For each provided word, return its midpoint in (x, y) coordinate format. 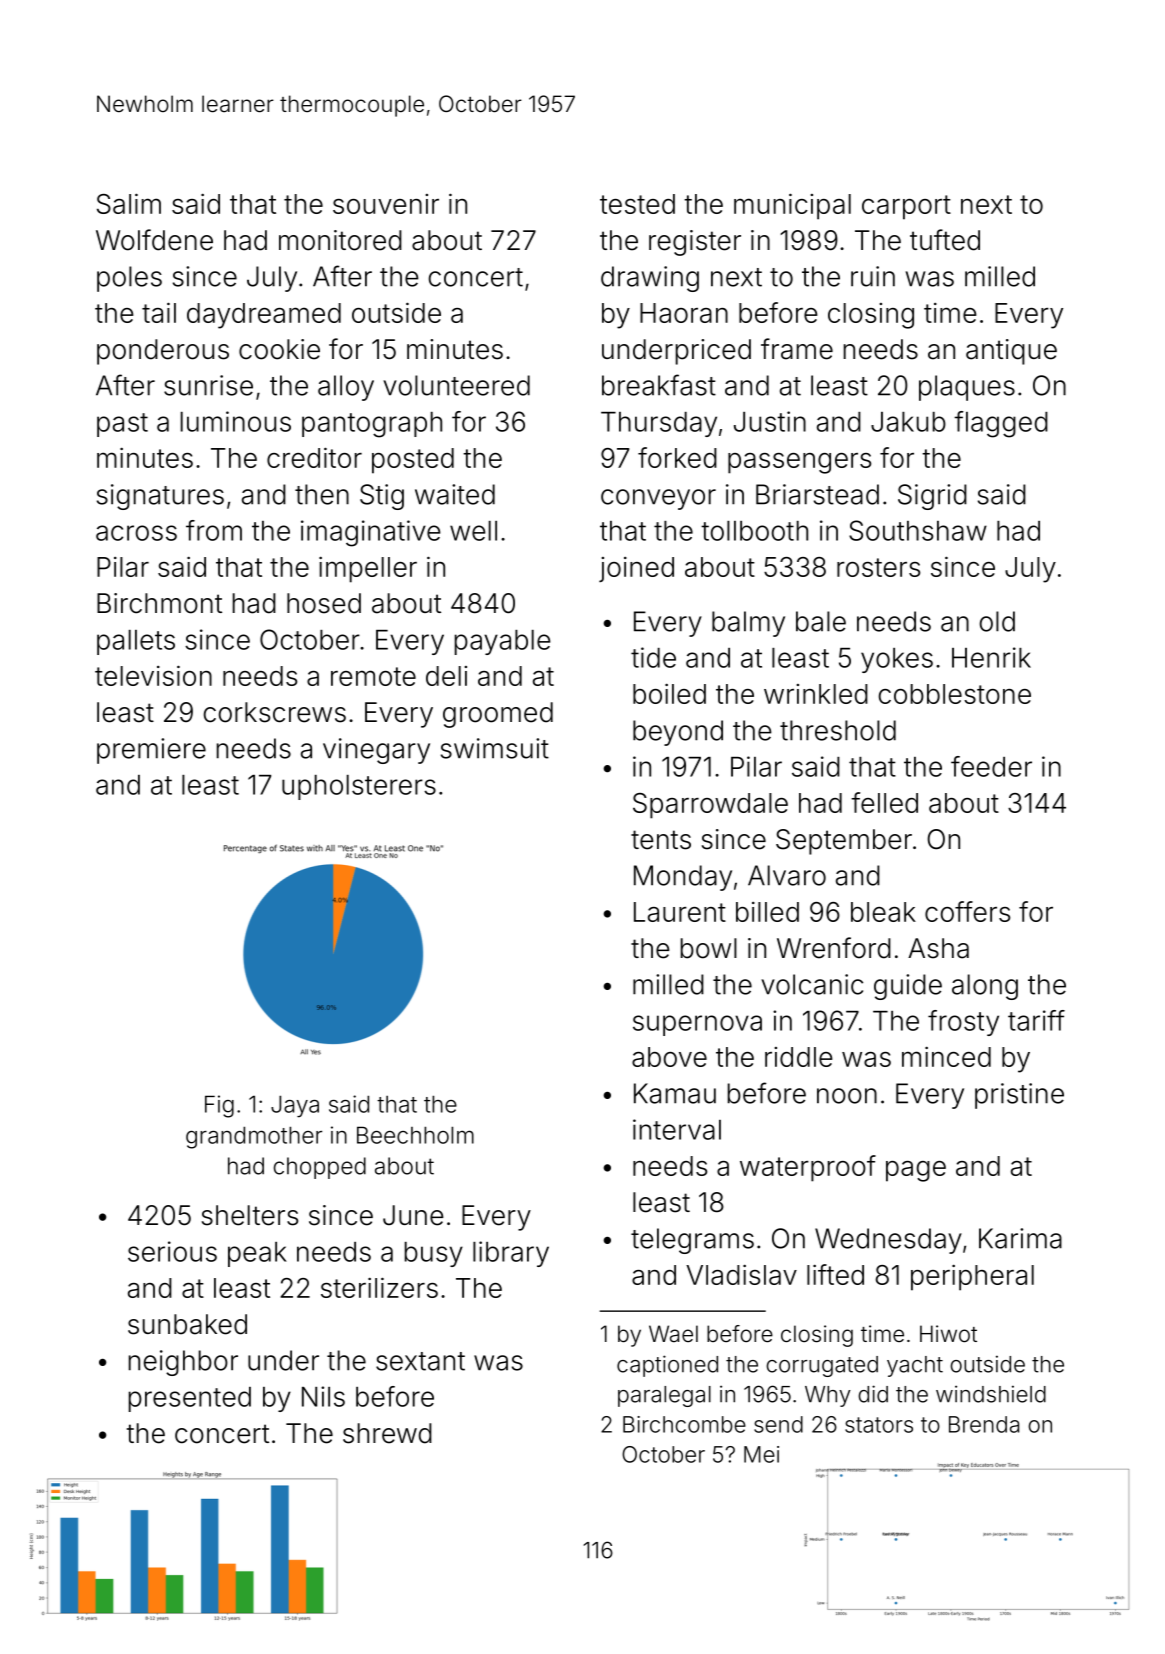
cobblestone (955, 694)
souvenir (386, 204)
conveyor (658, 499)
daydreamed (264, 316)
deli (446, 676)
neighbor (183, 1363)
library (511, 1254)
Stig (382, 497)
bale (821, 621)
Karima (1020, 1238)
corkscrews (275, 712)
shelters (250, 1215)
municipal (792, 206)
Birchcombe (684, 1424)
